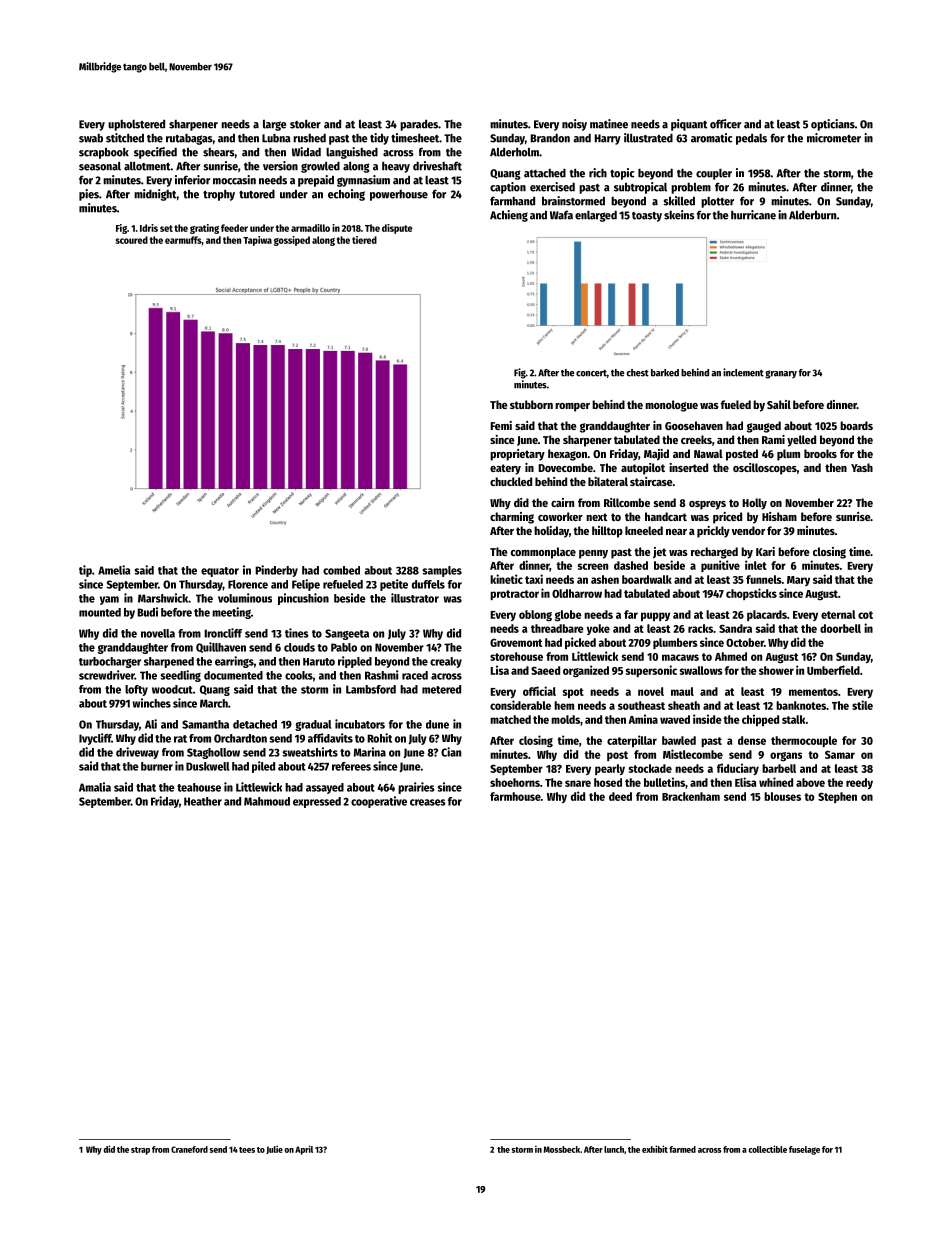  Describe the element at coordinates (91, 138) in the document. I see `swab` at that location.
